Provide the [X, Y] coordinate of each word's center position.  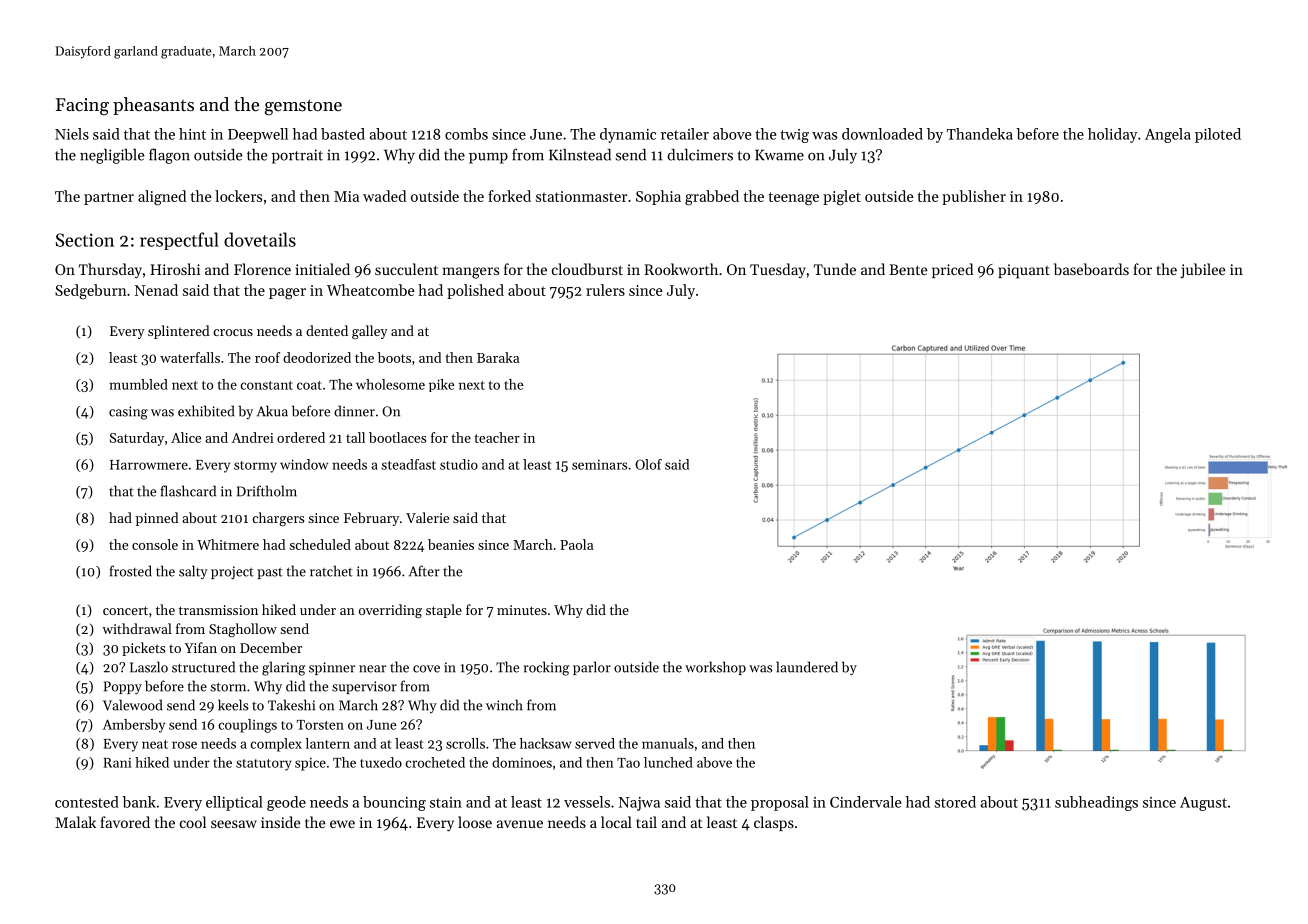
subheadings [1096, 803]
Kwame [779, 155]
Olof [648, 464]
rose [184, 745]
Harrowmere [149, 465]
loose [475, 822]
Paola [577, 544]
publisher [974, 197]
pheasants [153, 106]
